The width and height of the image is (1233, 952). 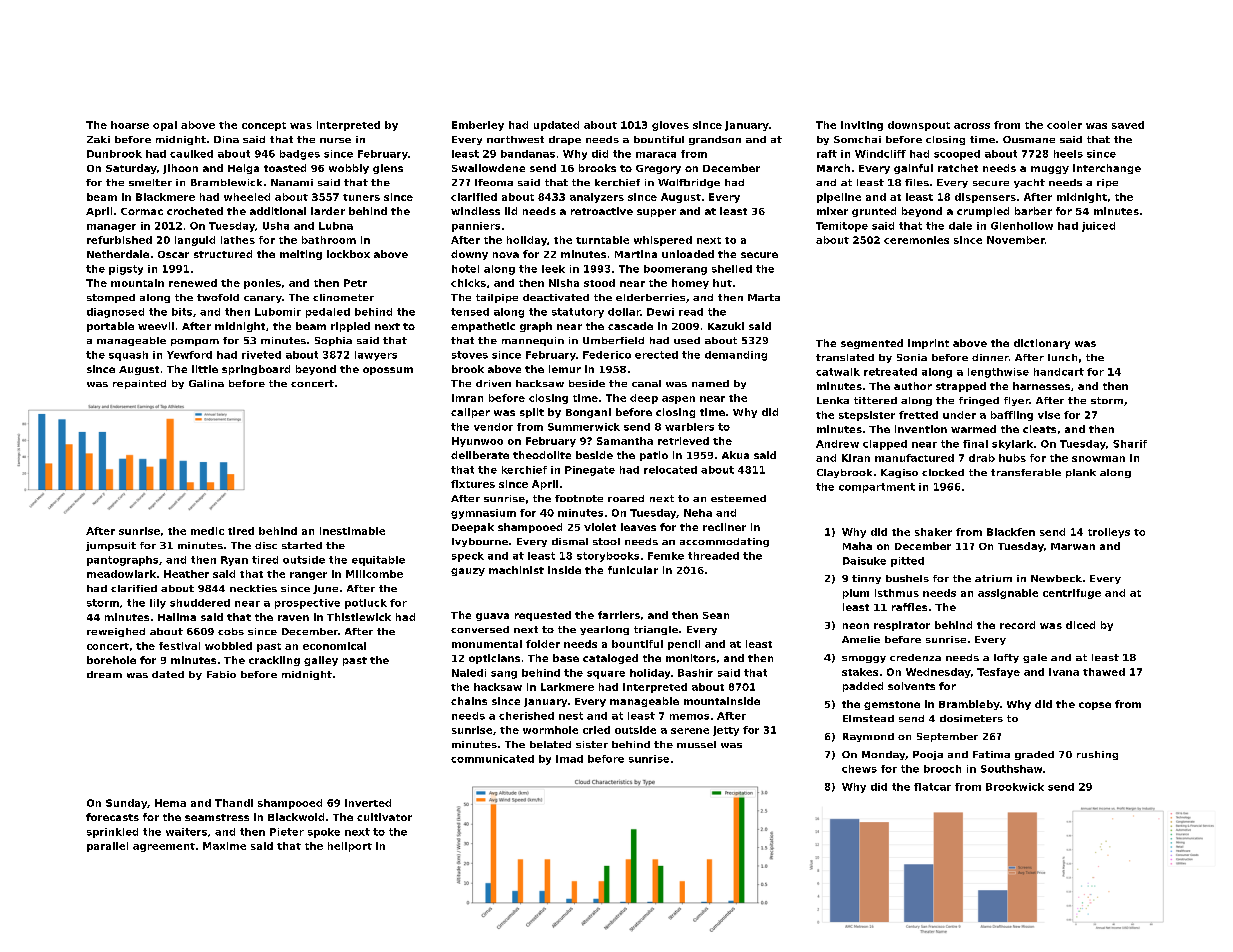 I want to click on flyer, so click(x=1016, y=401).
